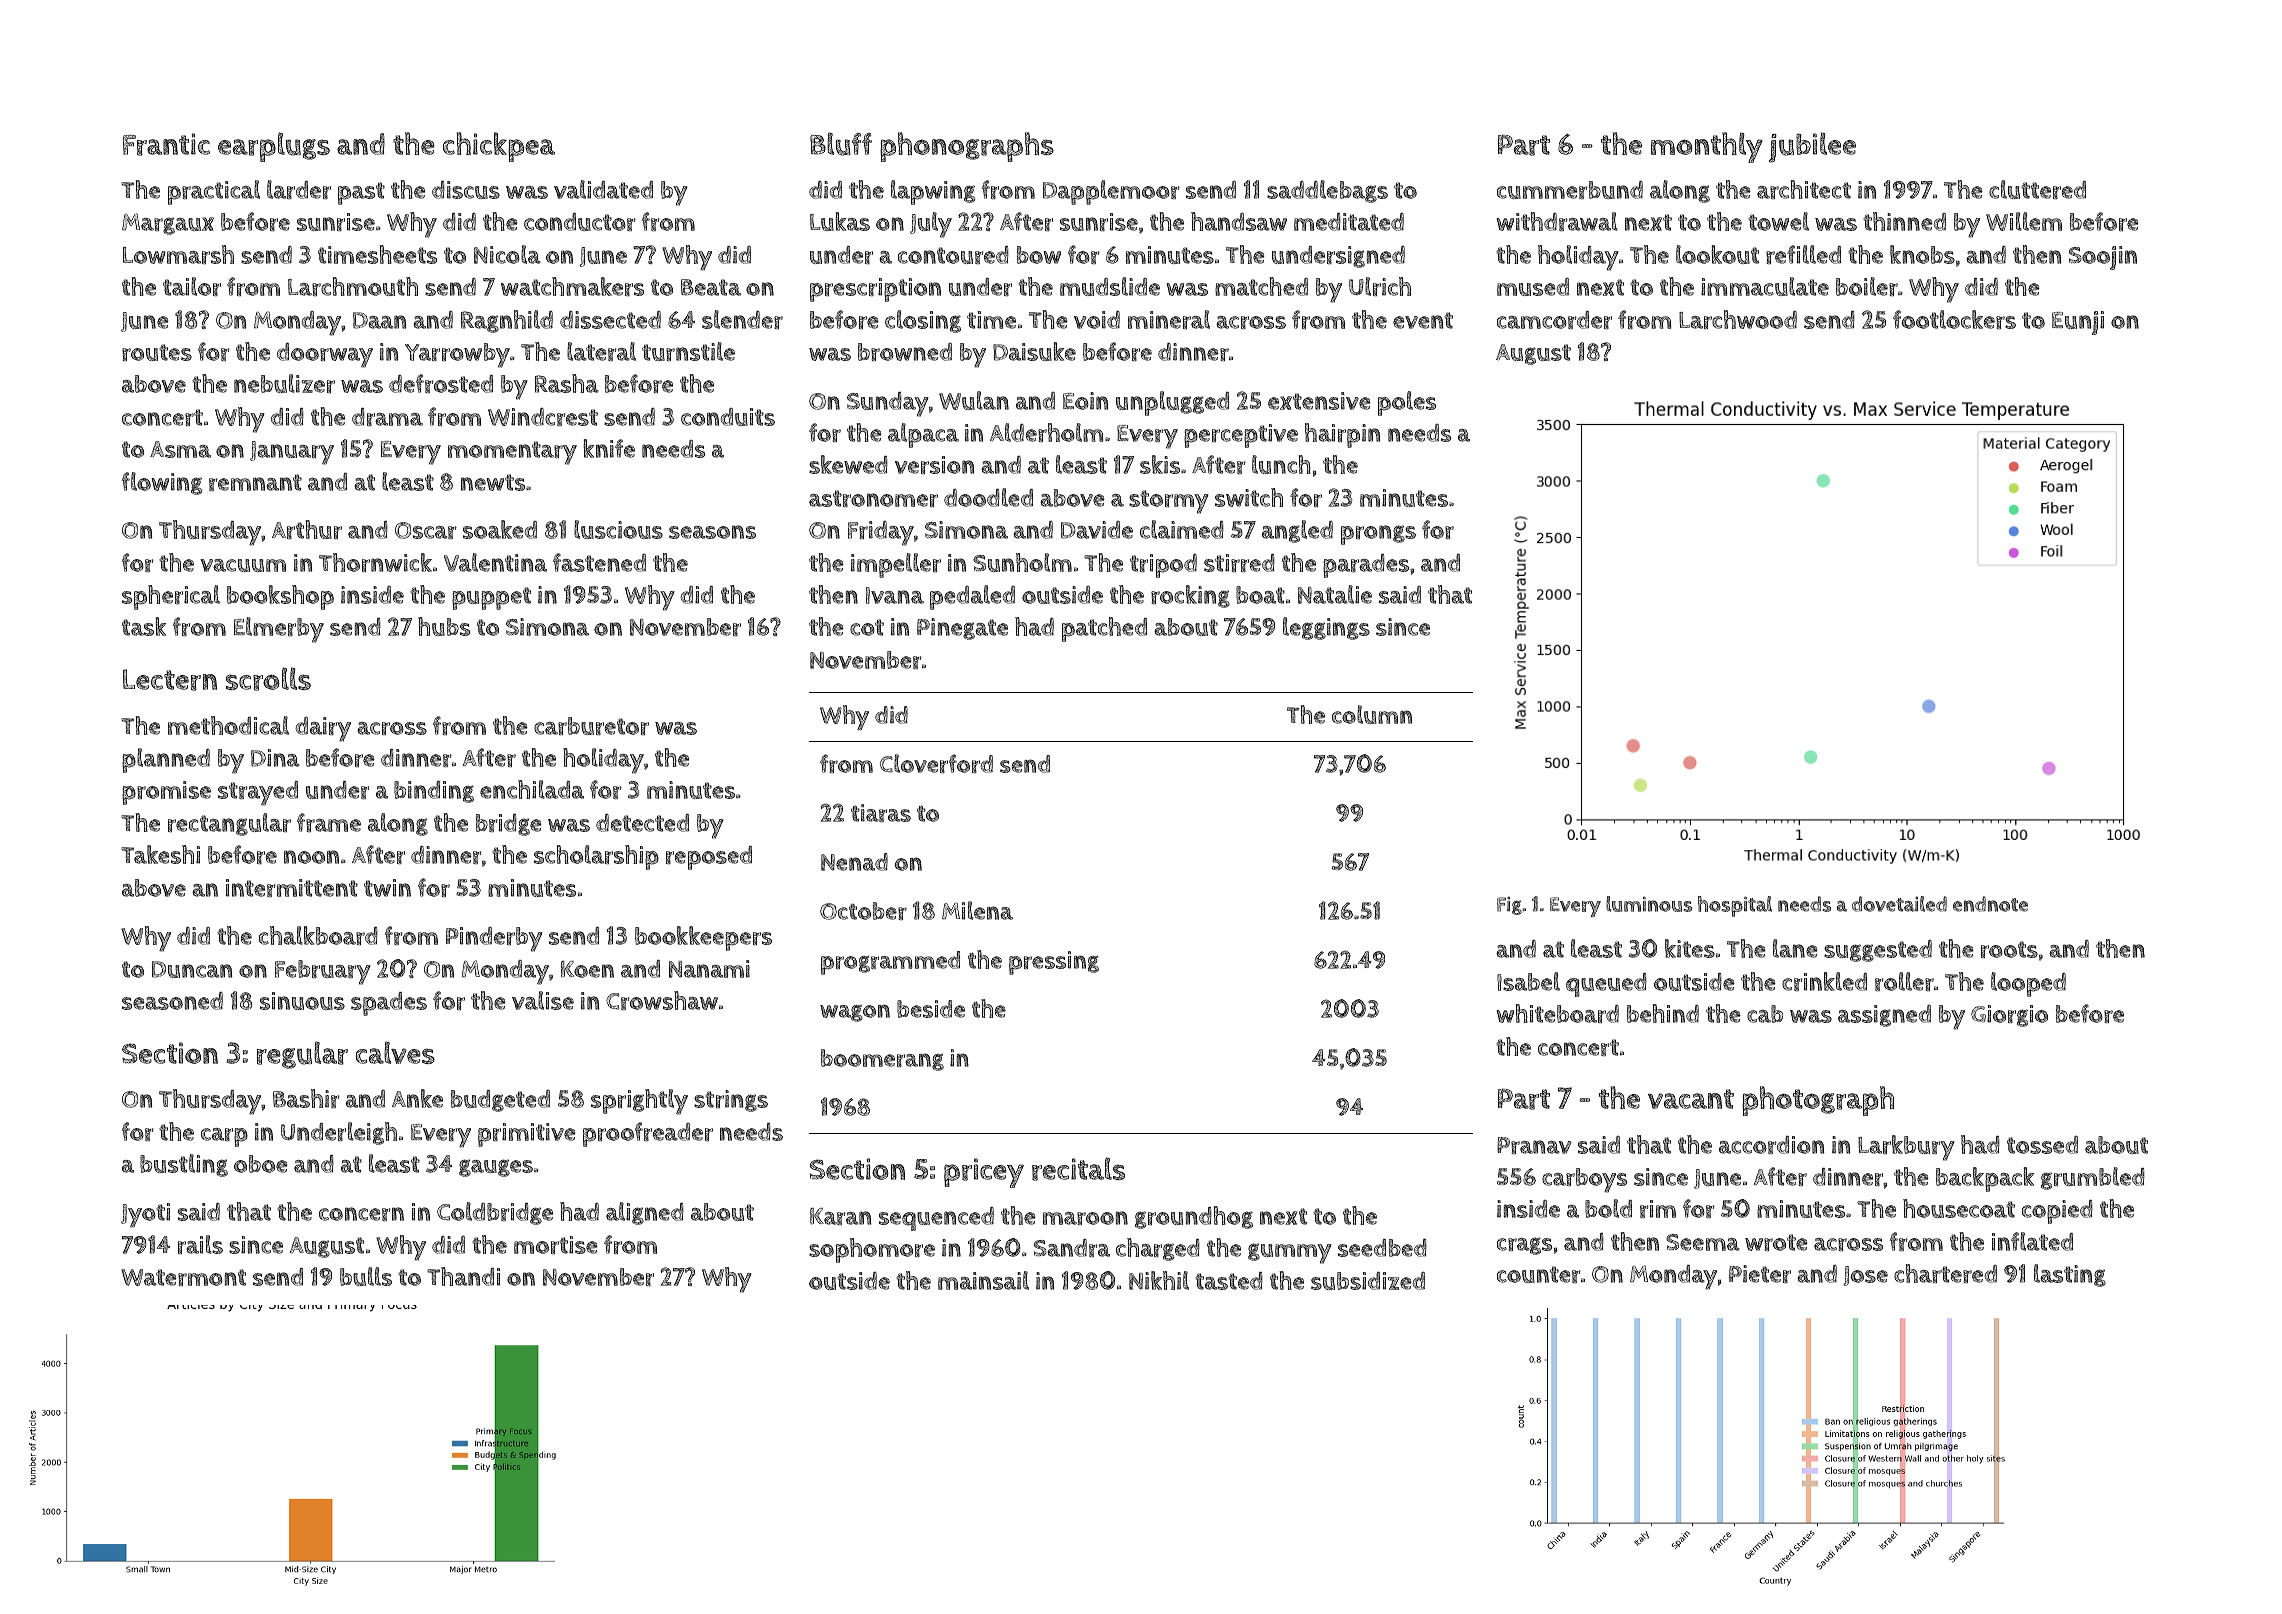 The height and width of the screenshot is (1614, 2282). Describe the element at coordinates (1368, 1281) in the screenshot. I see `subsidized` at that location.
